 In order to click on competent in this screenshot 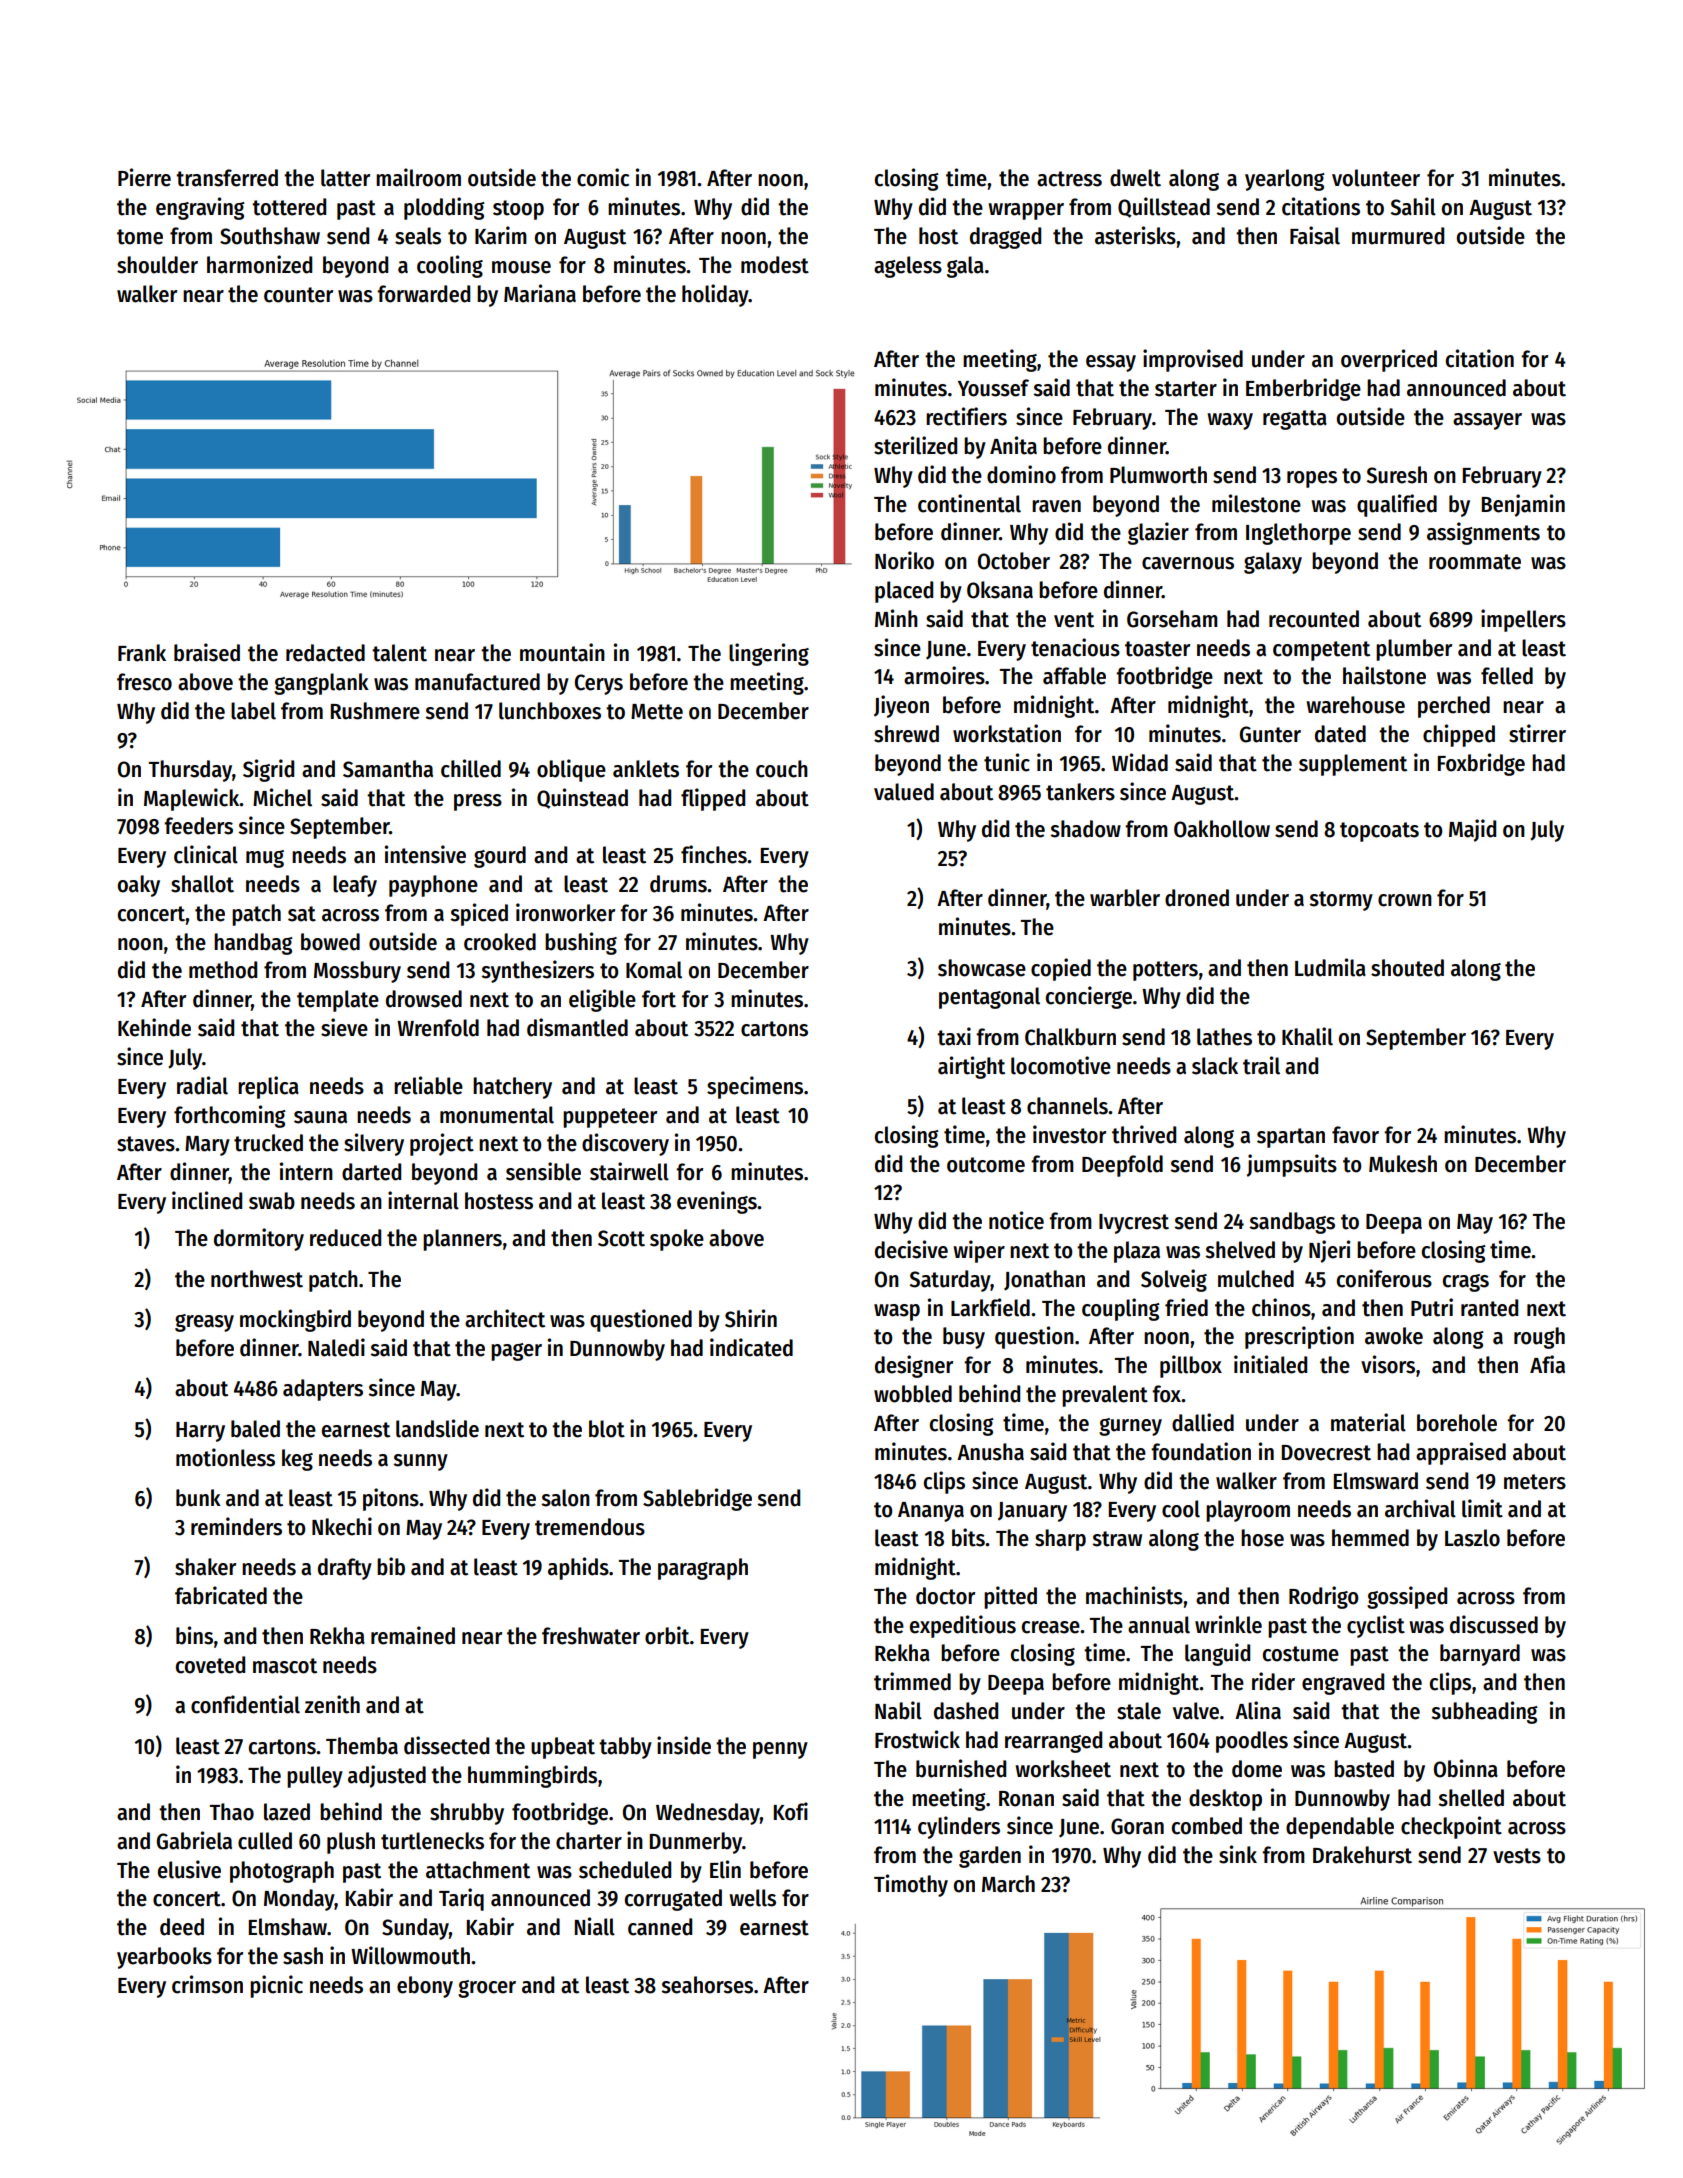, I will do `click(1321, 651)`.
